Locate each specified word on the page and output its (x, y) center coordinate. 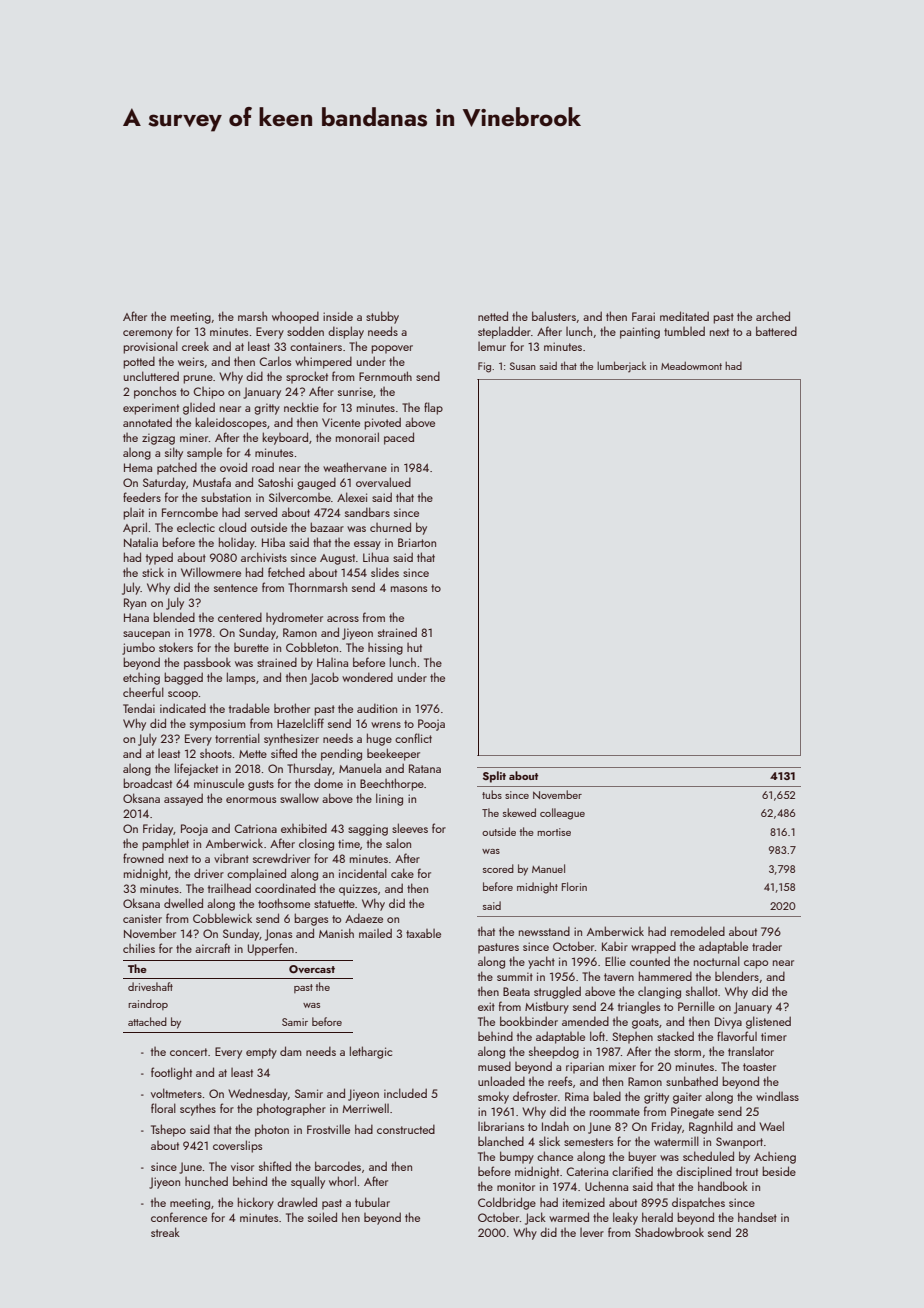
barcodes (338, 1166)
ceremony (148, 334)
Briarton (417, 542)
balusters (554, 316)
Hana (136, 617)
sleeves (410, 828)
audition (377, 708)
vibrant (231, 858)
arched (773, 316)
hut (414, 647)
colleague (562, 814)
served (261, 512)
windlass (777, 1096)
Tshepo (168, 1130)
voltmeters (176, 1093)
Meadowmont (691, 366)
